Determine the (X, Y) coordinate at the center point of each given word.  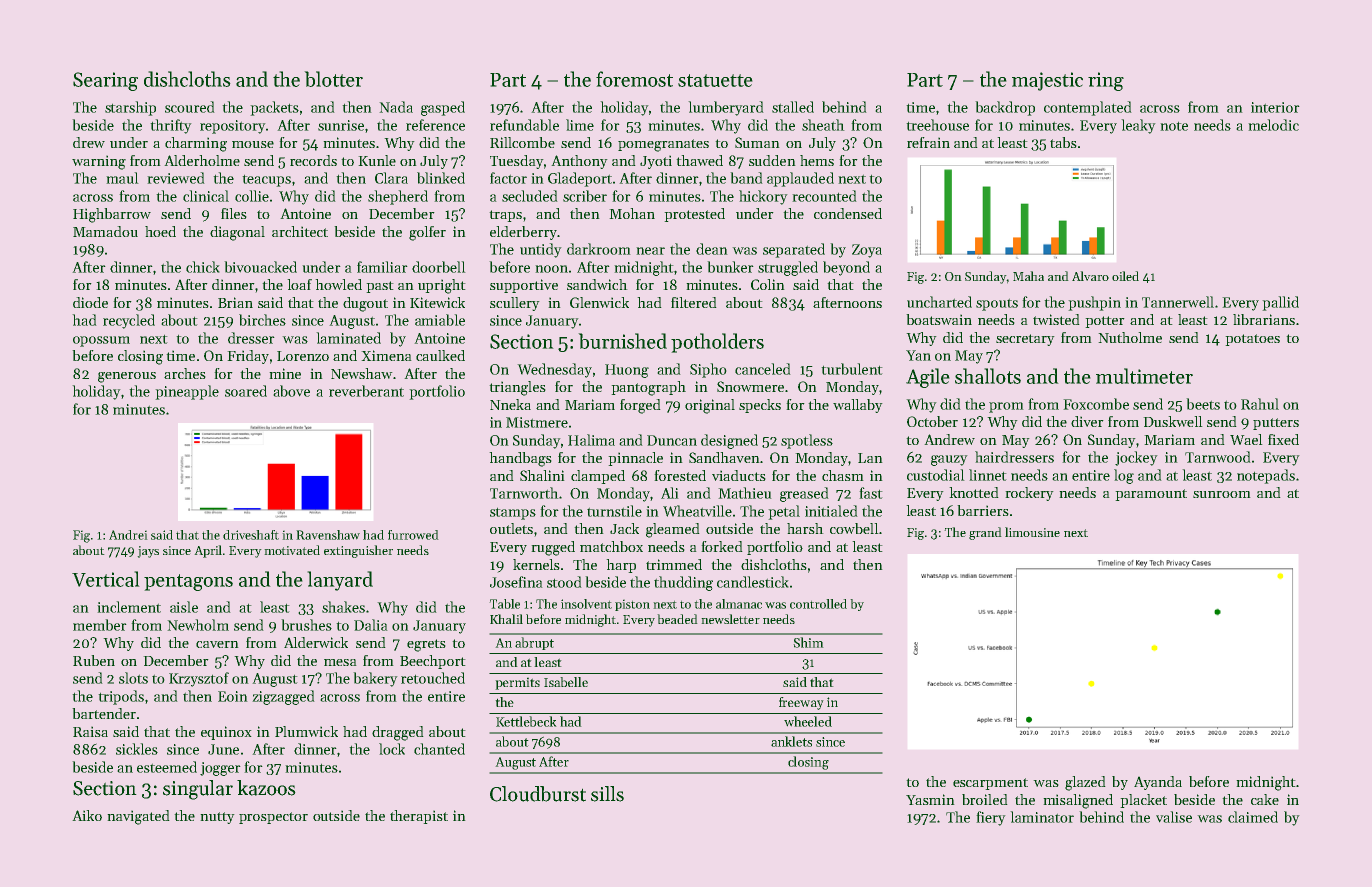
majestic (1047, 81)
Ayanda (1158, 783)
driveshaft (251, 535)
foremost (634, 79)
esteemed (167, 767)
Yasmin (930, 799)
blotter (333, 79)
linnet (988, 475)
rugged (553, 548)
